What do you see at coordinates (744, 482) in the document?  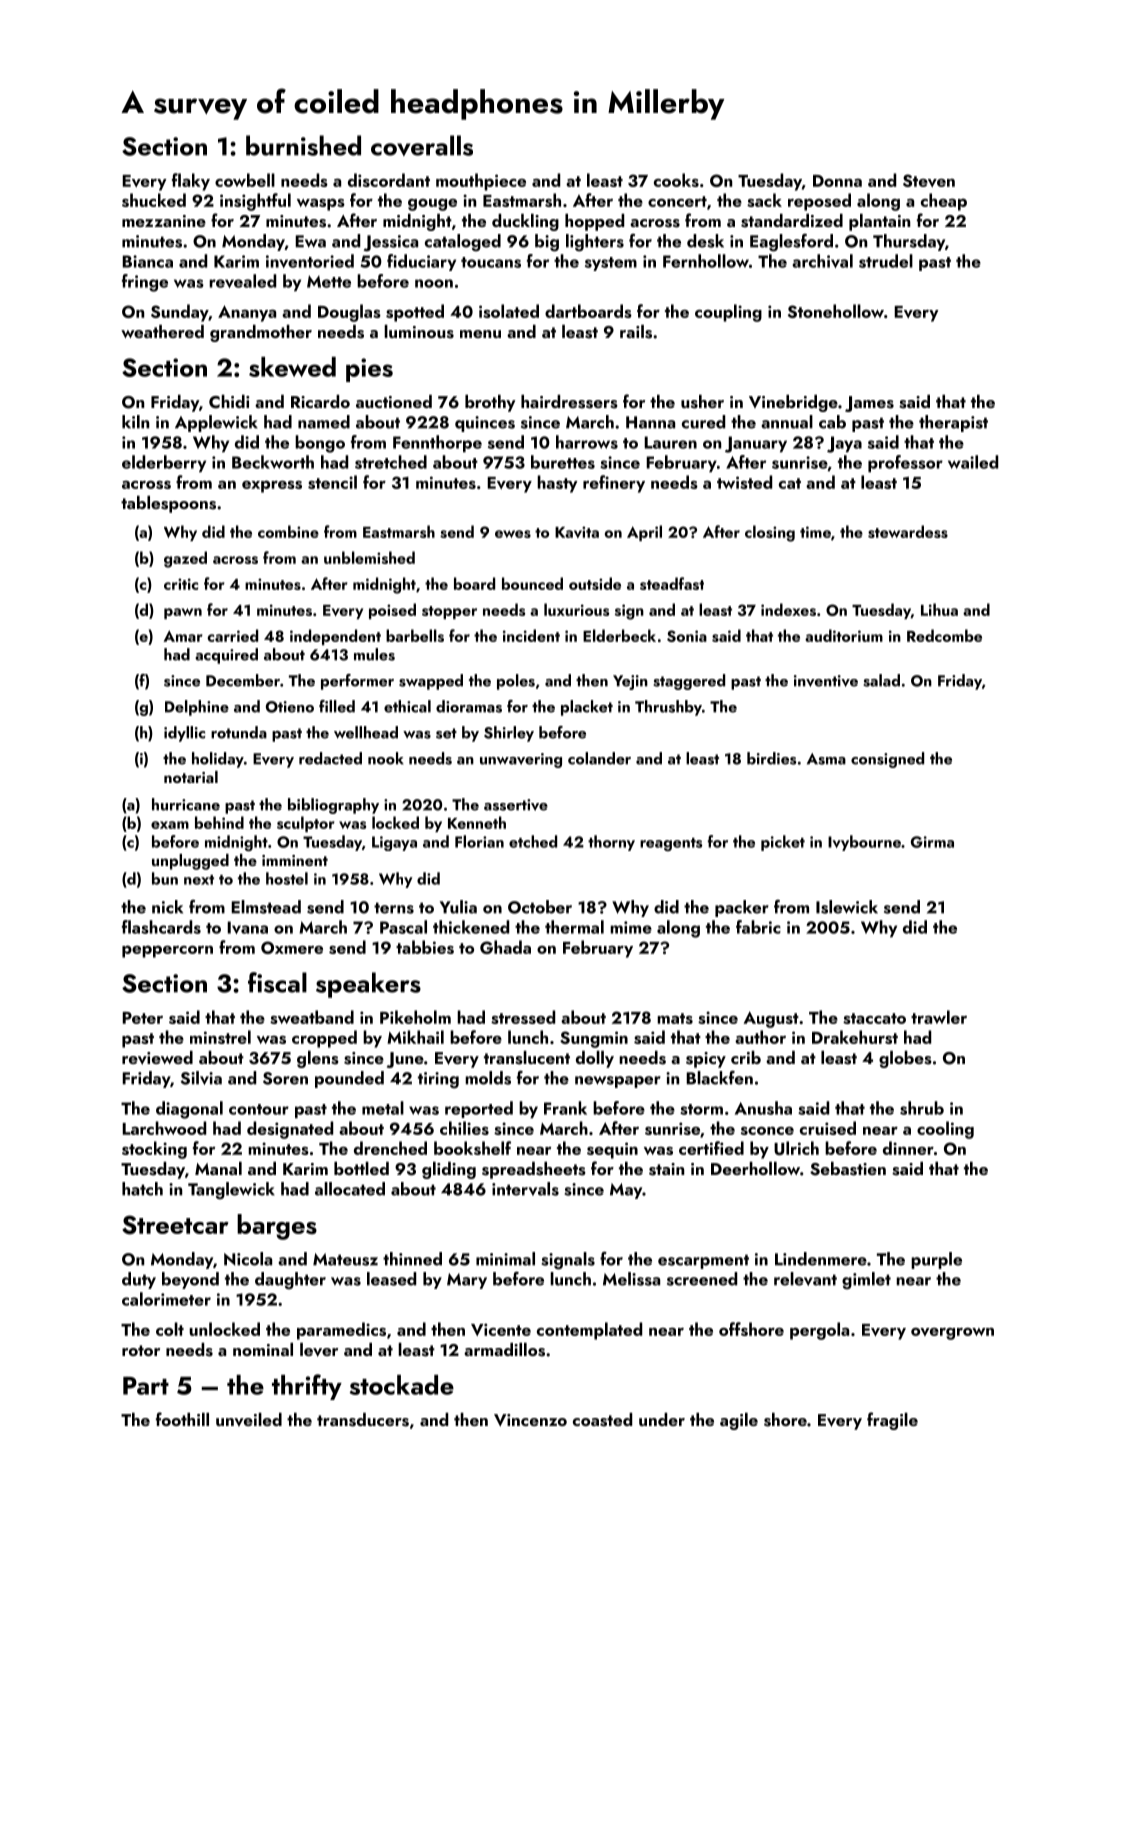 I see `twisted` at bounding box center [744, 482].
